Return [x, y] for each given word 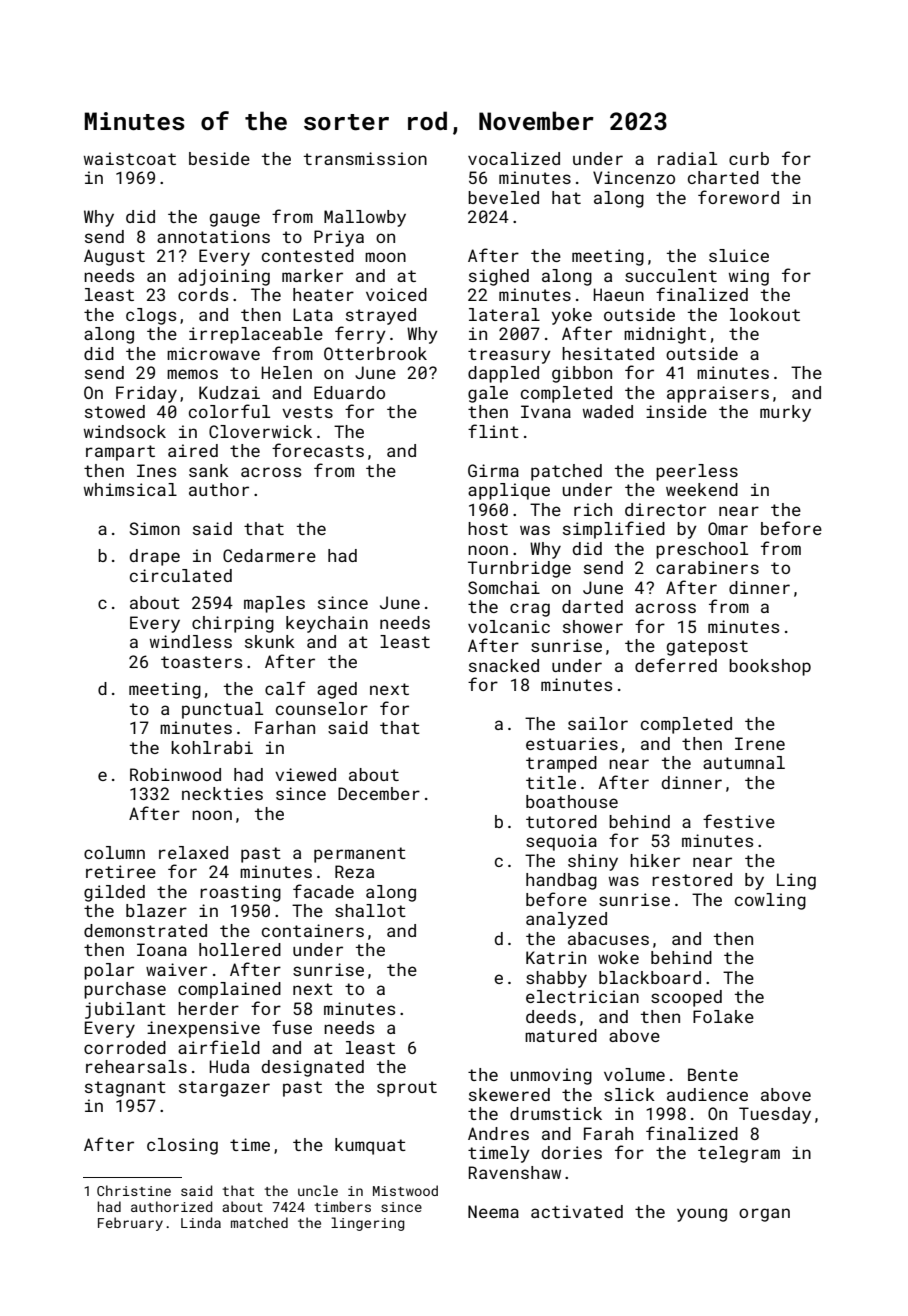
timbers [342, 1206]
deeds [551, 1016]
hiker [655, 860]
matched [259, 1222]
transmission [365, 158]
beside [219, 158]
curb [749, 158]
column [114, 852]
